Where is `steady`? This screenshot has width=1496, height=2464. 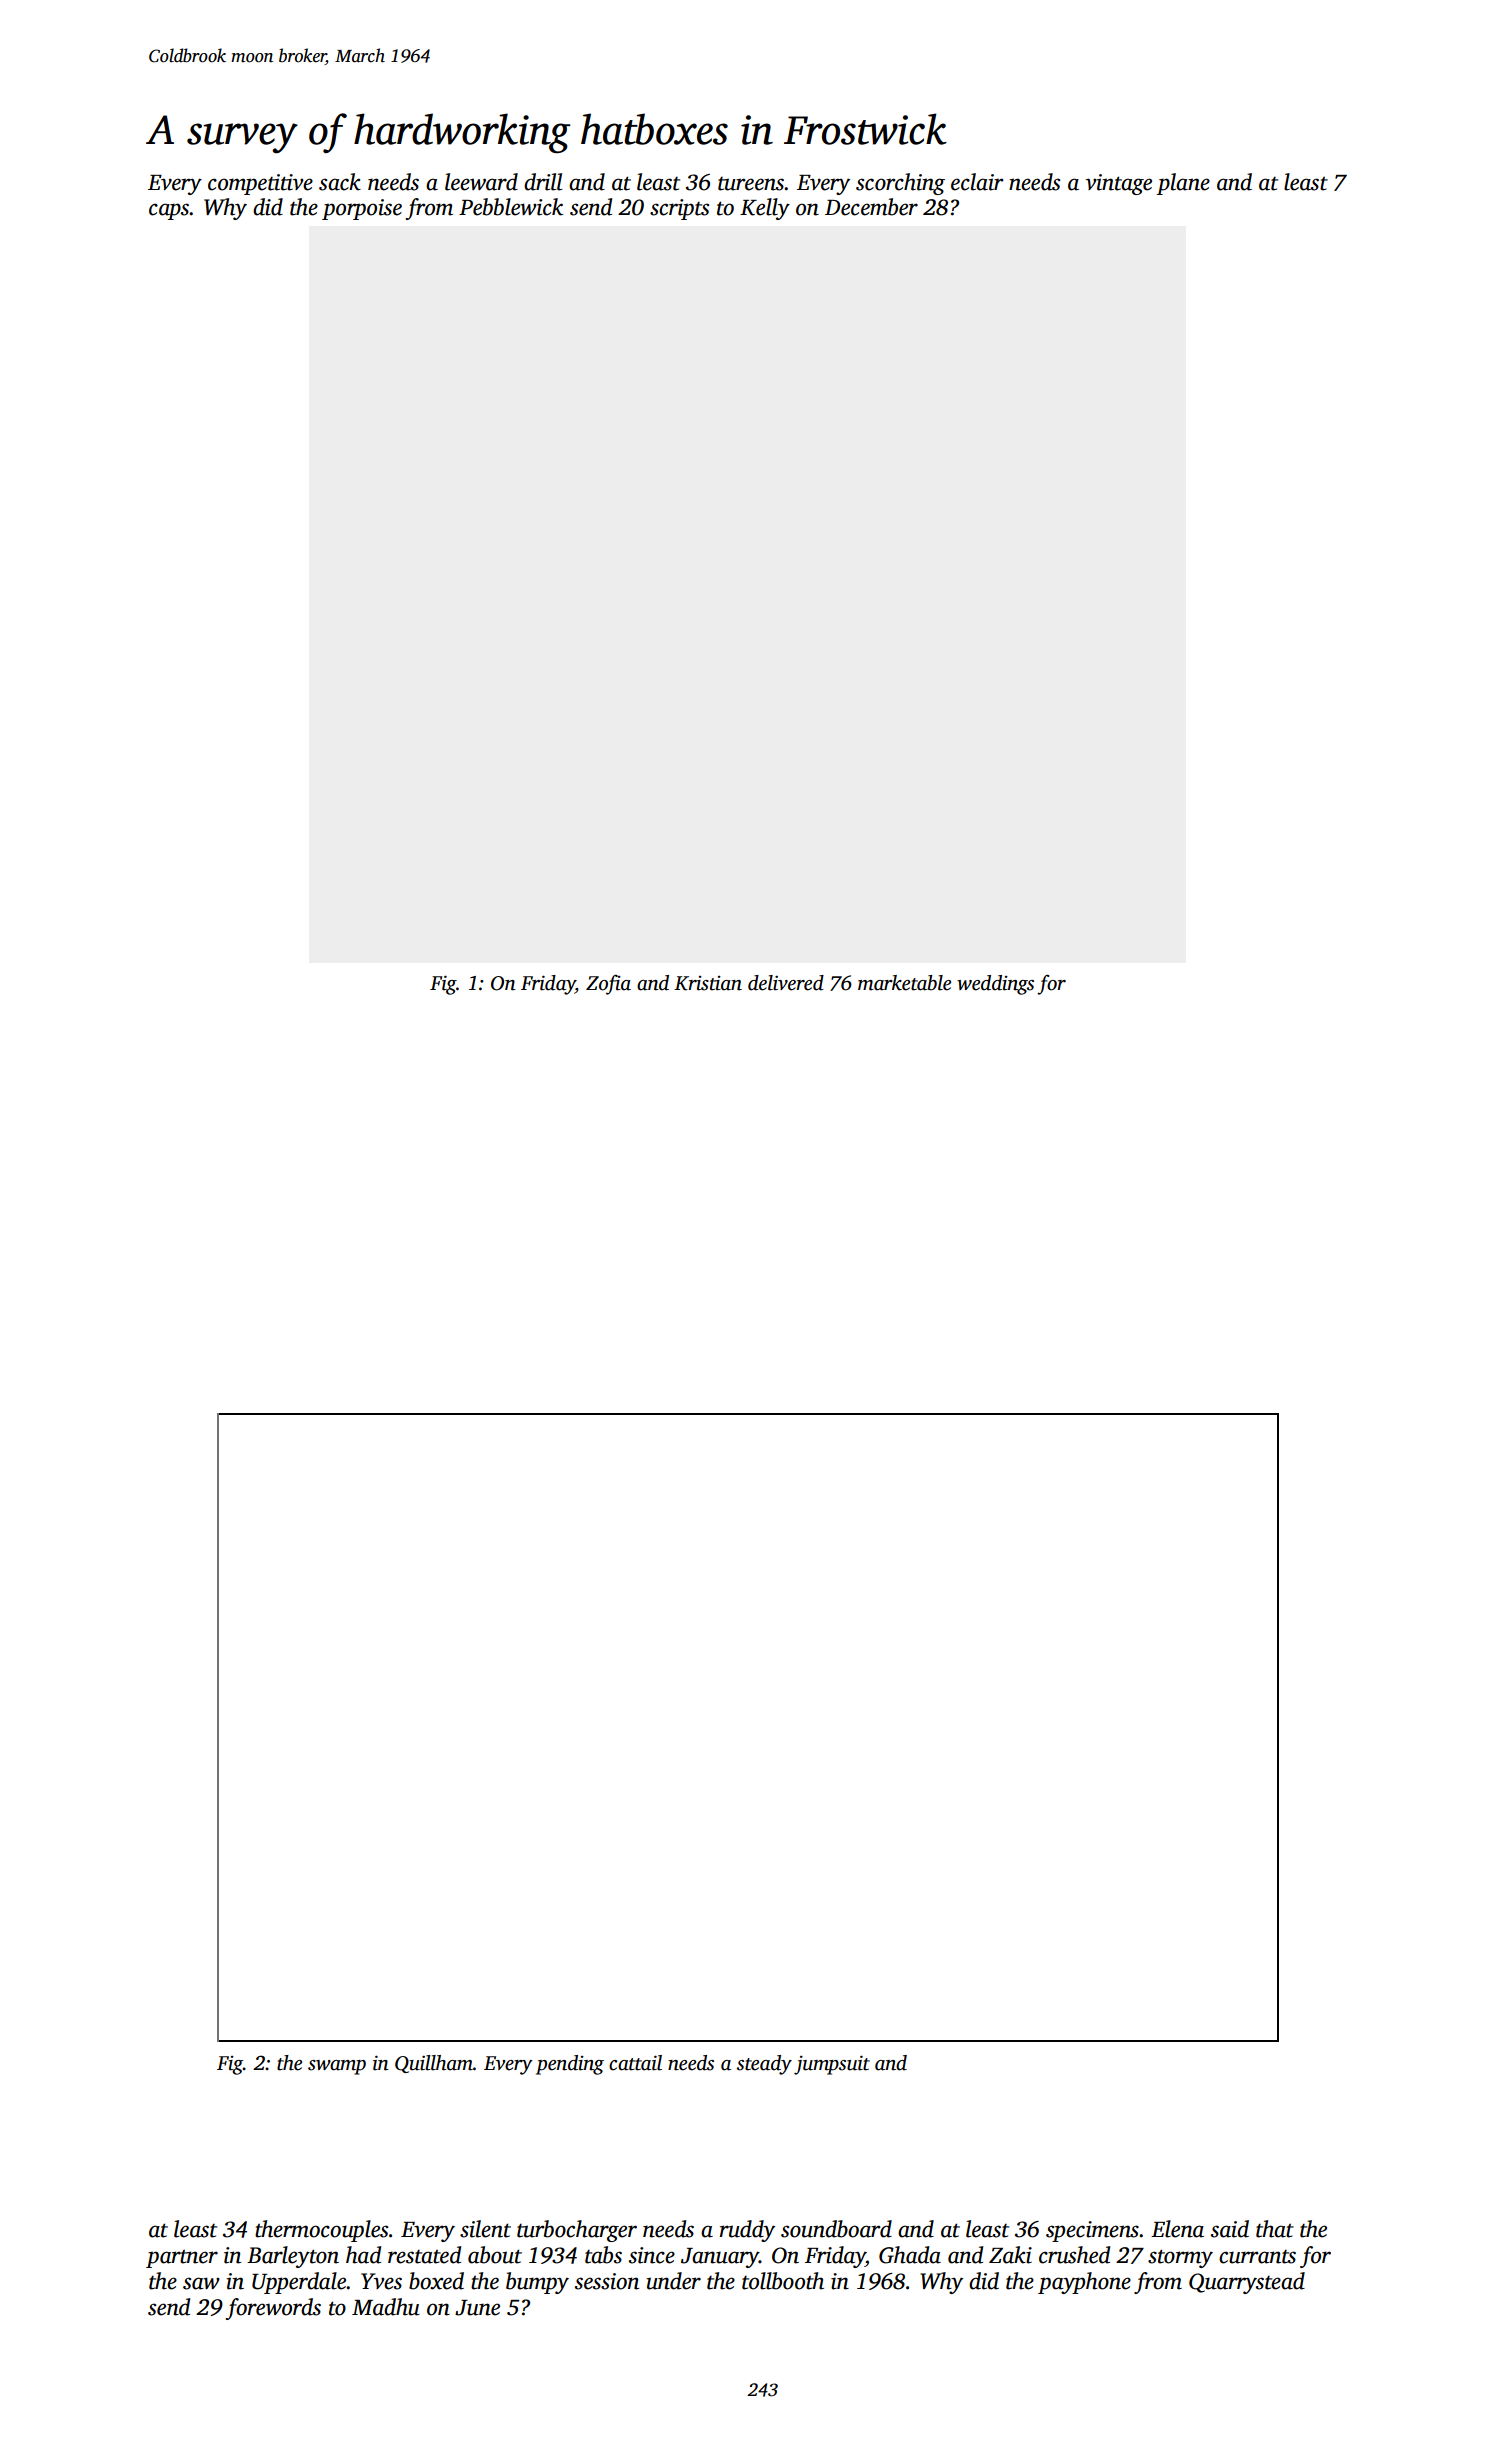
steady is located at coordinates (764, 2065).
